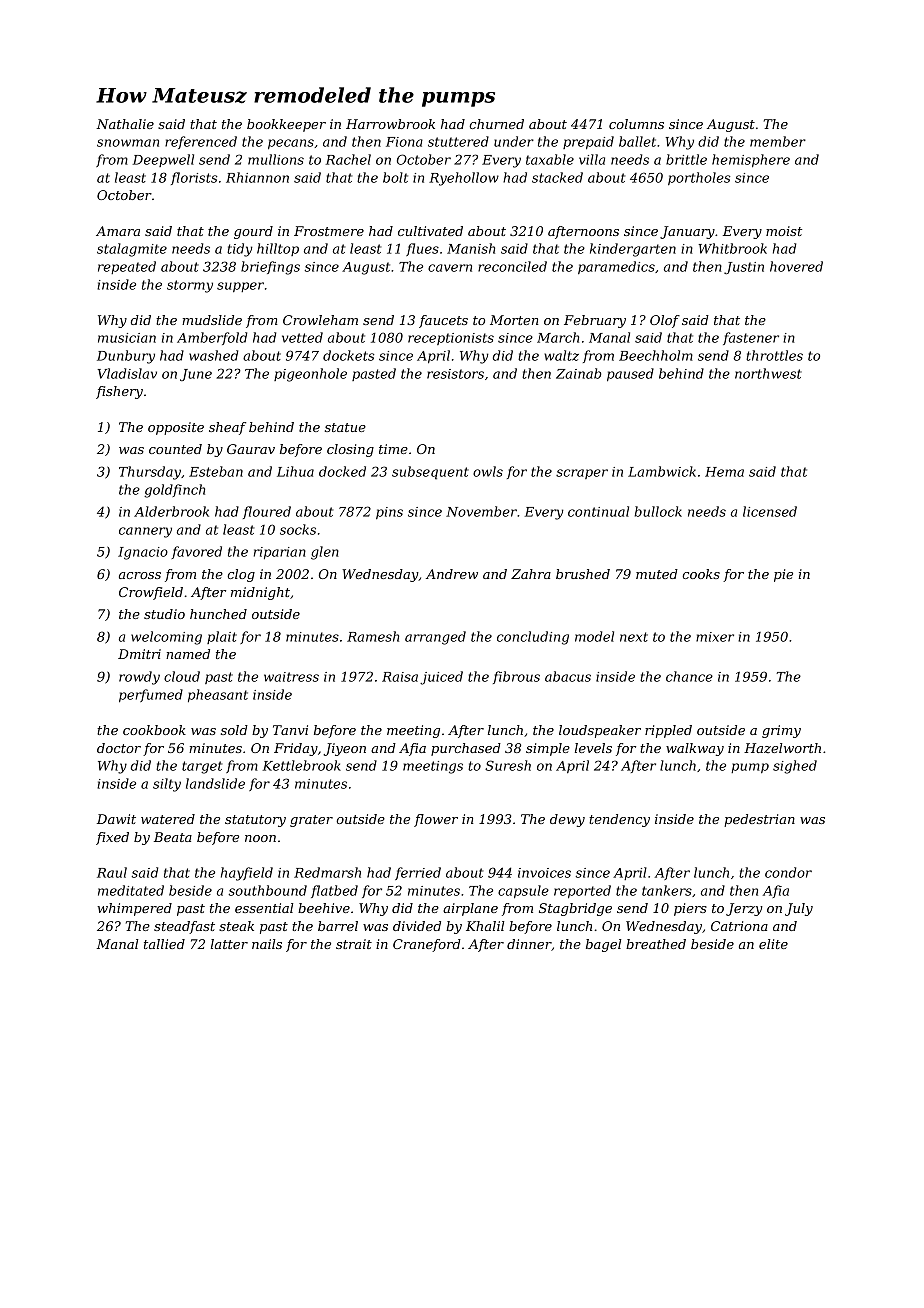 This screenshot has height=1308, width=924. What do you see at coordinates (139, 654) in the screenshot?
I see `Dmitri` at bounding box center [139, 654].
